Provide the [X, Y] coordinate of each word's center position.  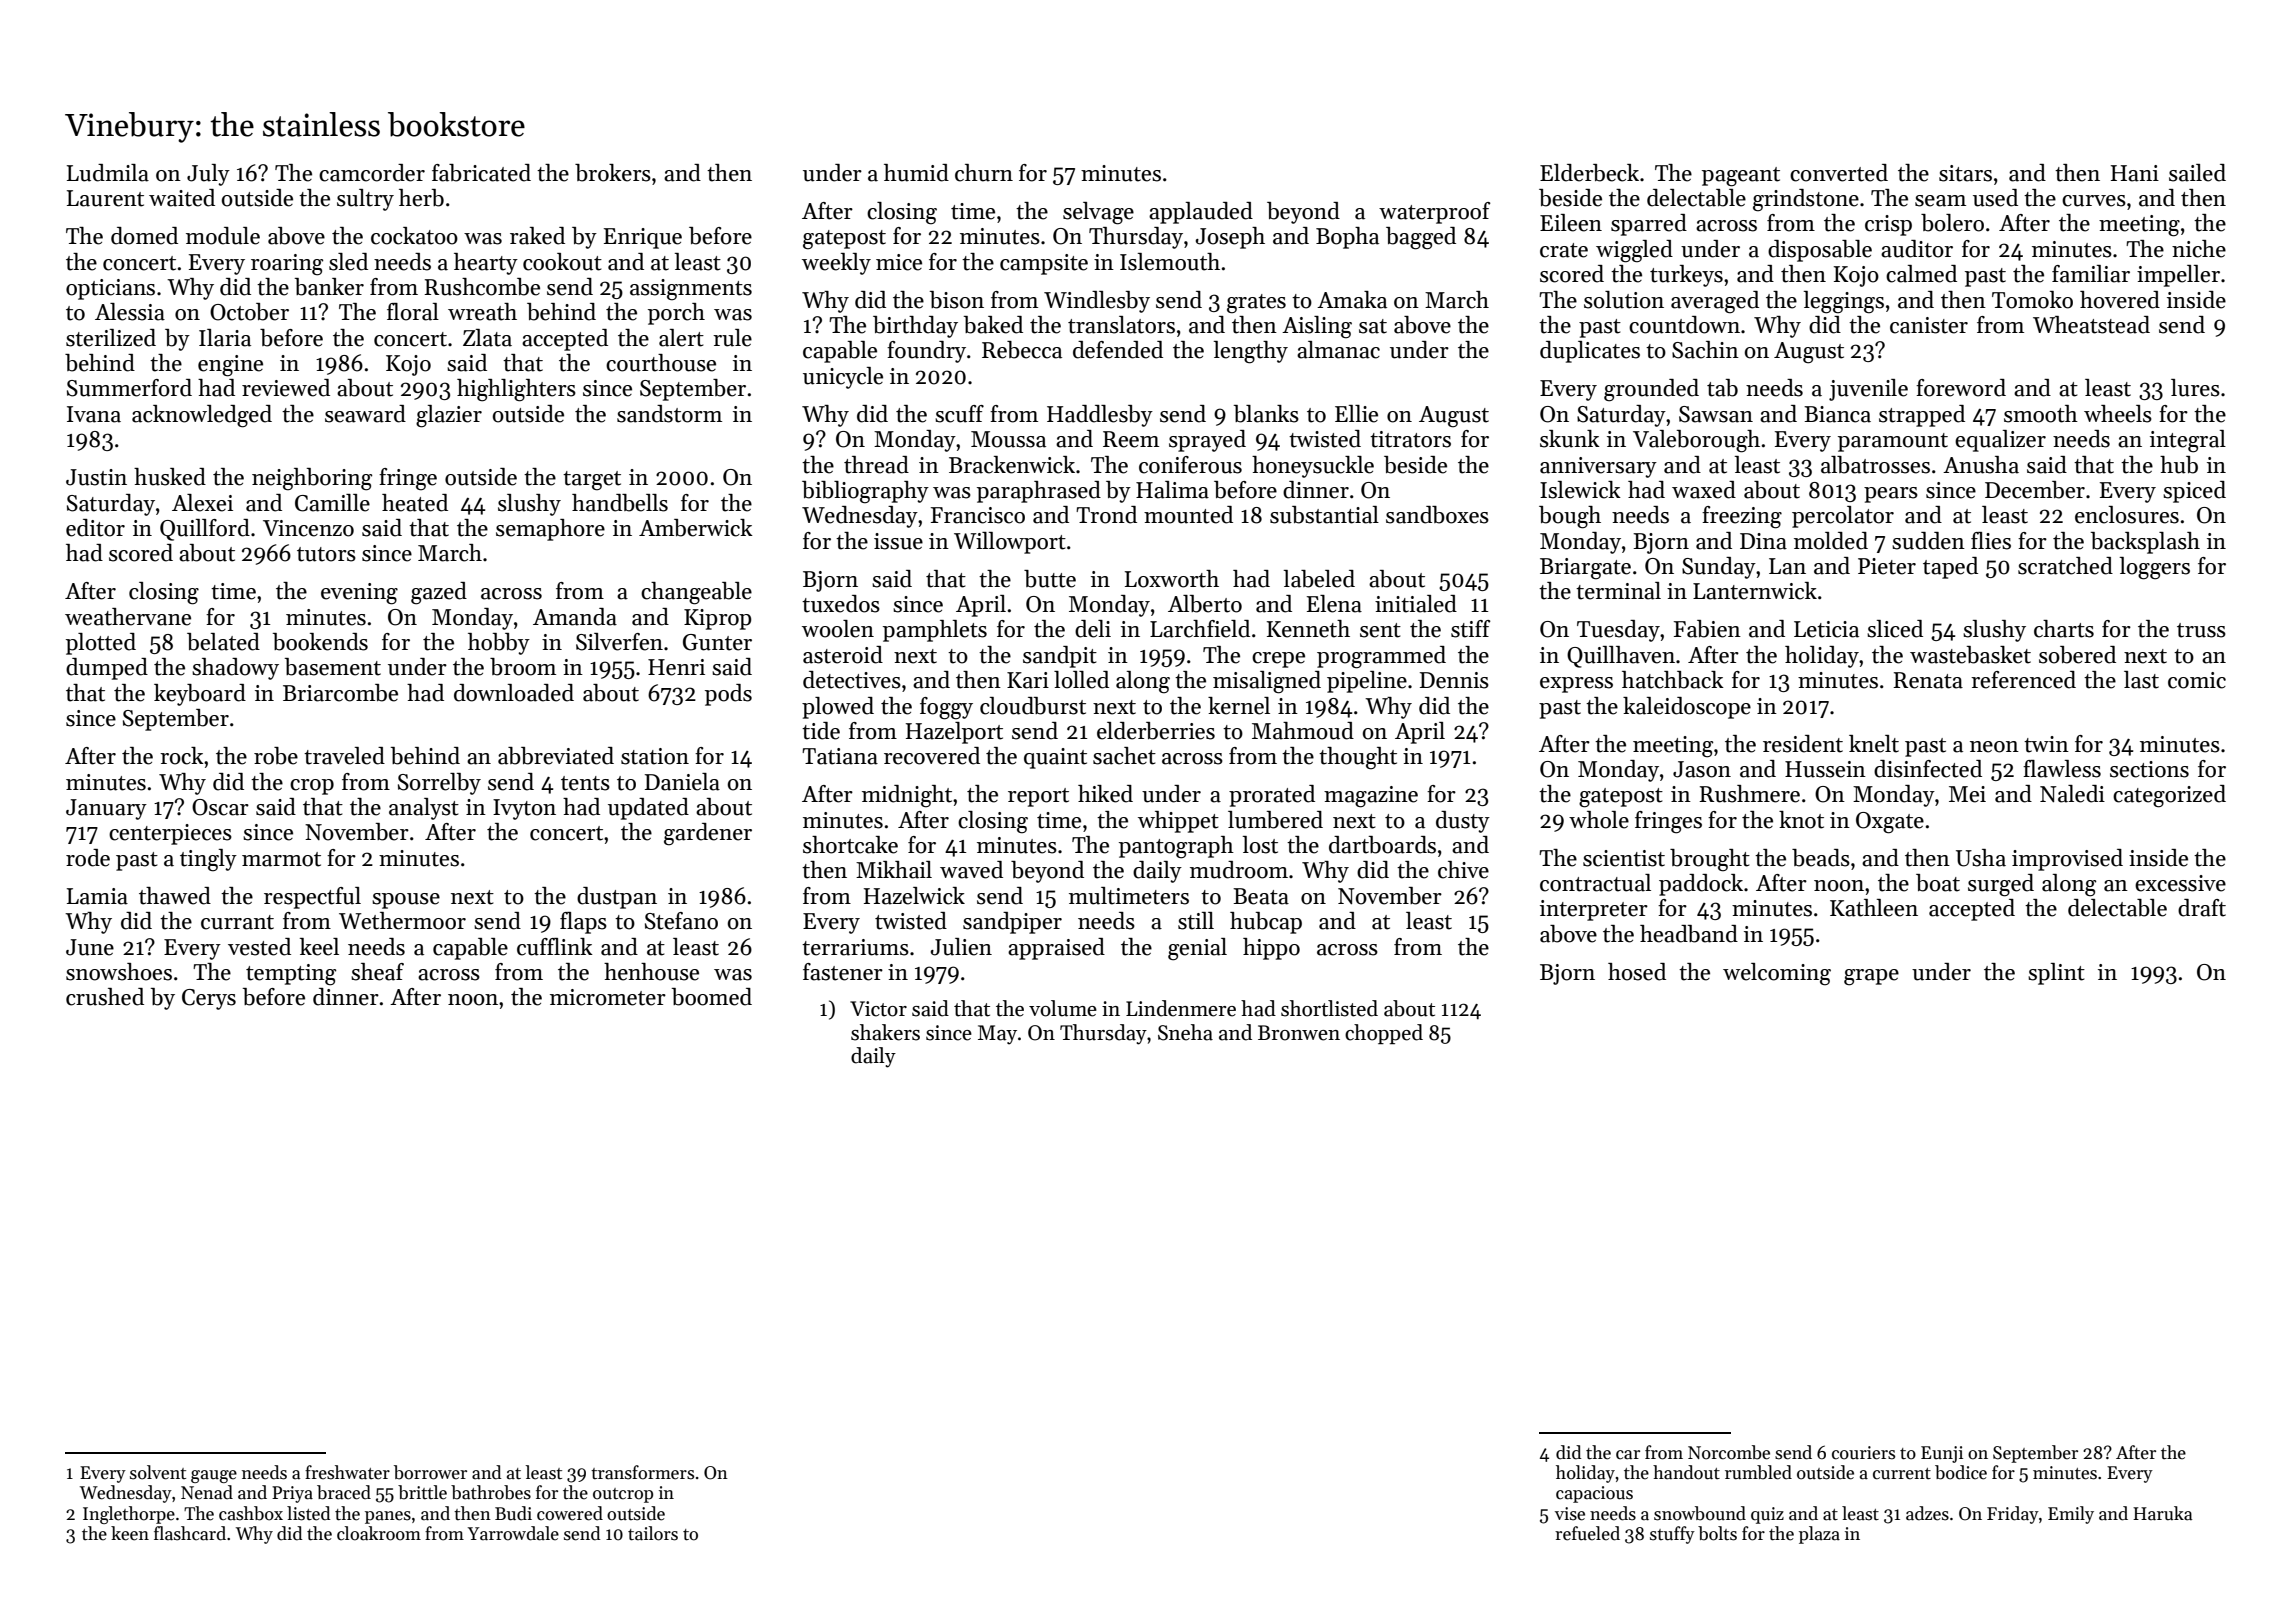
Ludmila [108, 173]
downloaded [514, 693]
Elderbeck [1589, 173]
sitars [1965, 173]
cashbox [251, 1513]
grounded [1651, 390]
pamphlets [935, 631]
